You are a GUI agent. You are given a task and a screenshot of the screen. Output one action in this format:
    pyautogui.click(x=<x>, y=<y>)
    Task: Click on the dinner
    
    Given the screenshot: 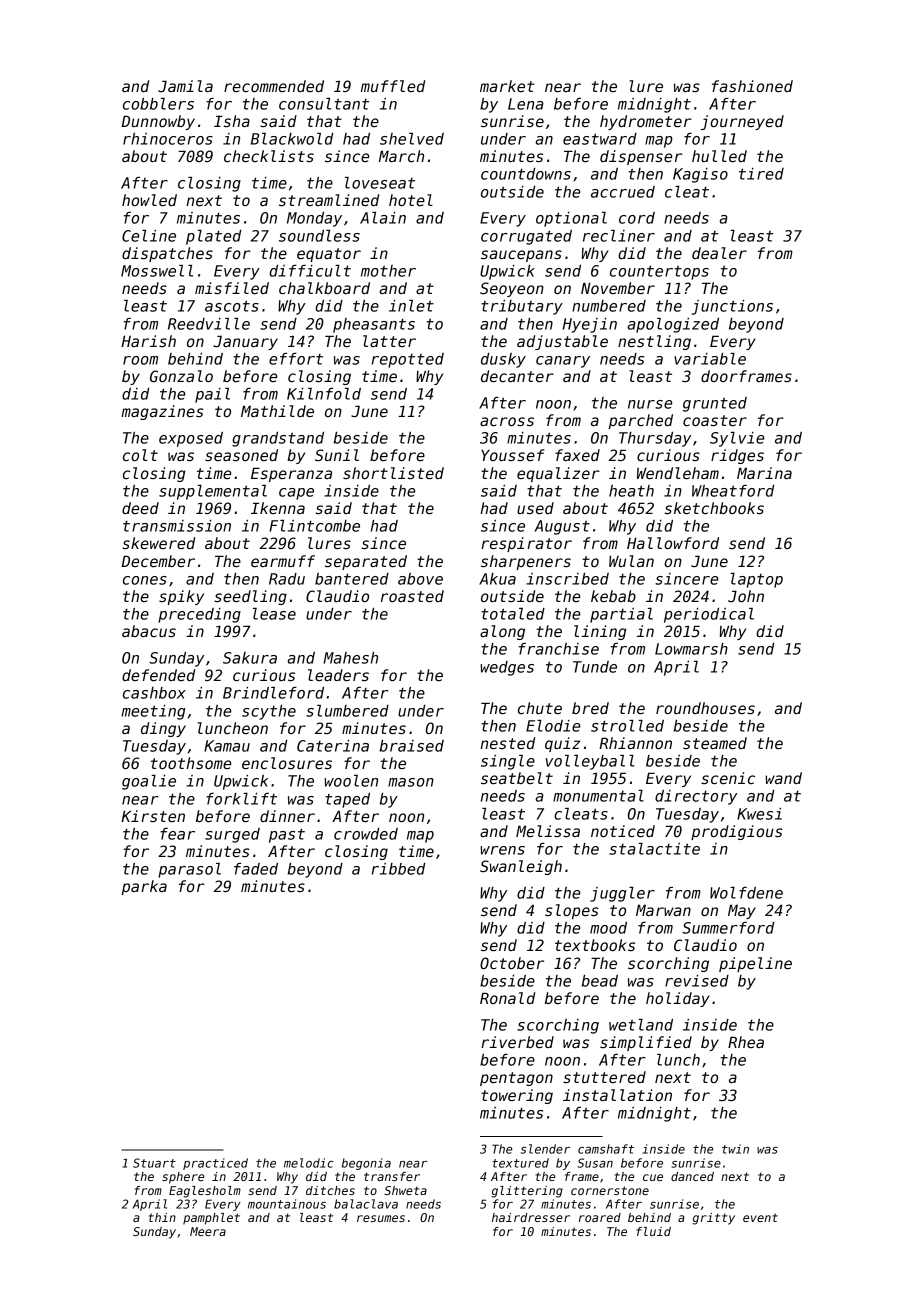 What is the action you would take?
    pyautogui.click(x=287, y=816)
